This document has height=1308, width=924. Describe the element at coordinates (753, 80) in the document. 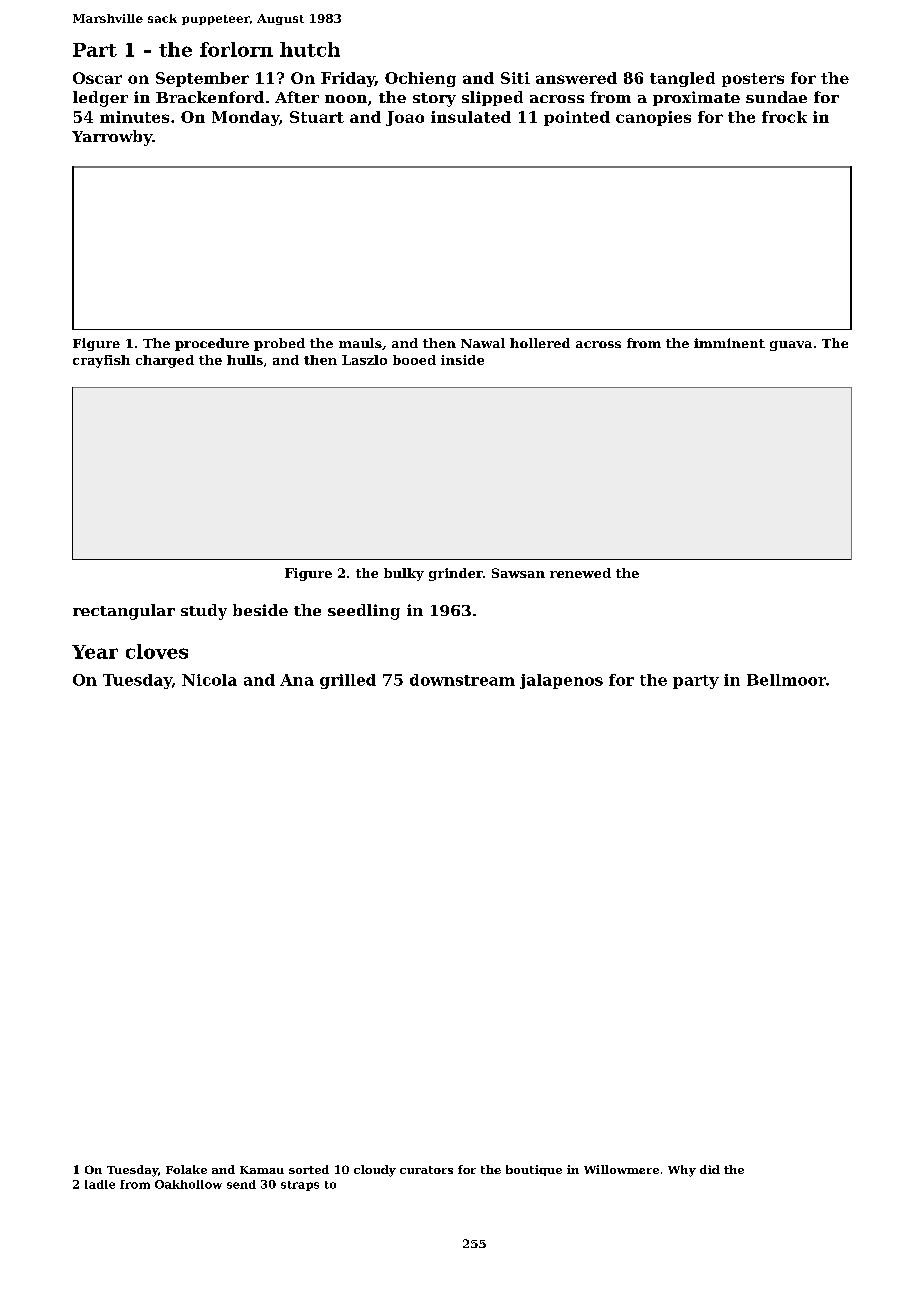

I see `posters` at that location.
